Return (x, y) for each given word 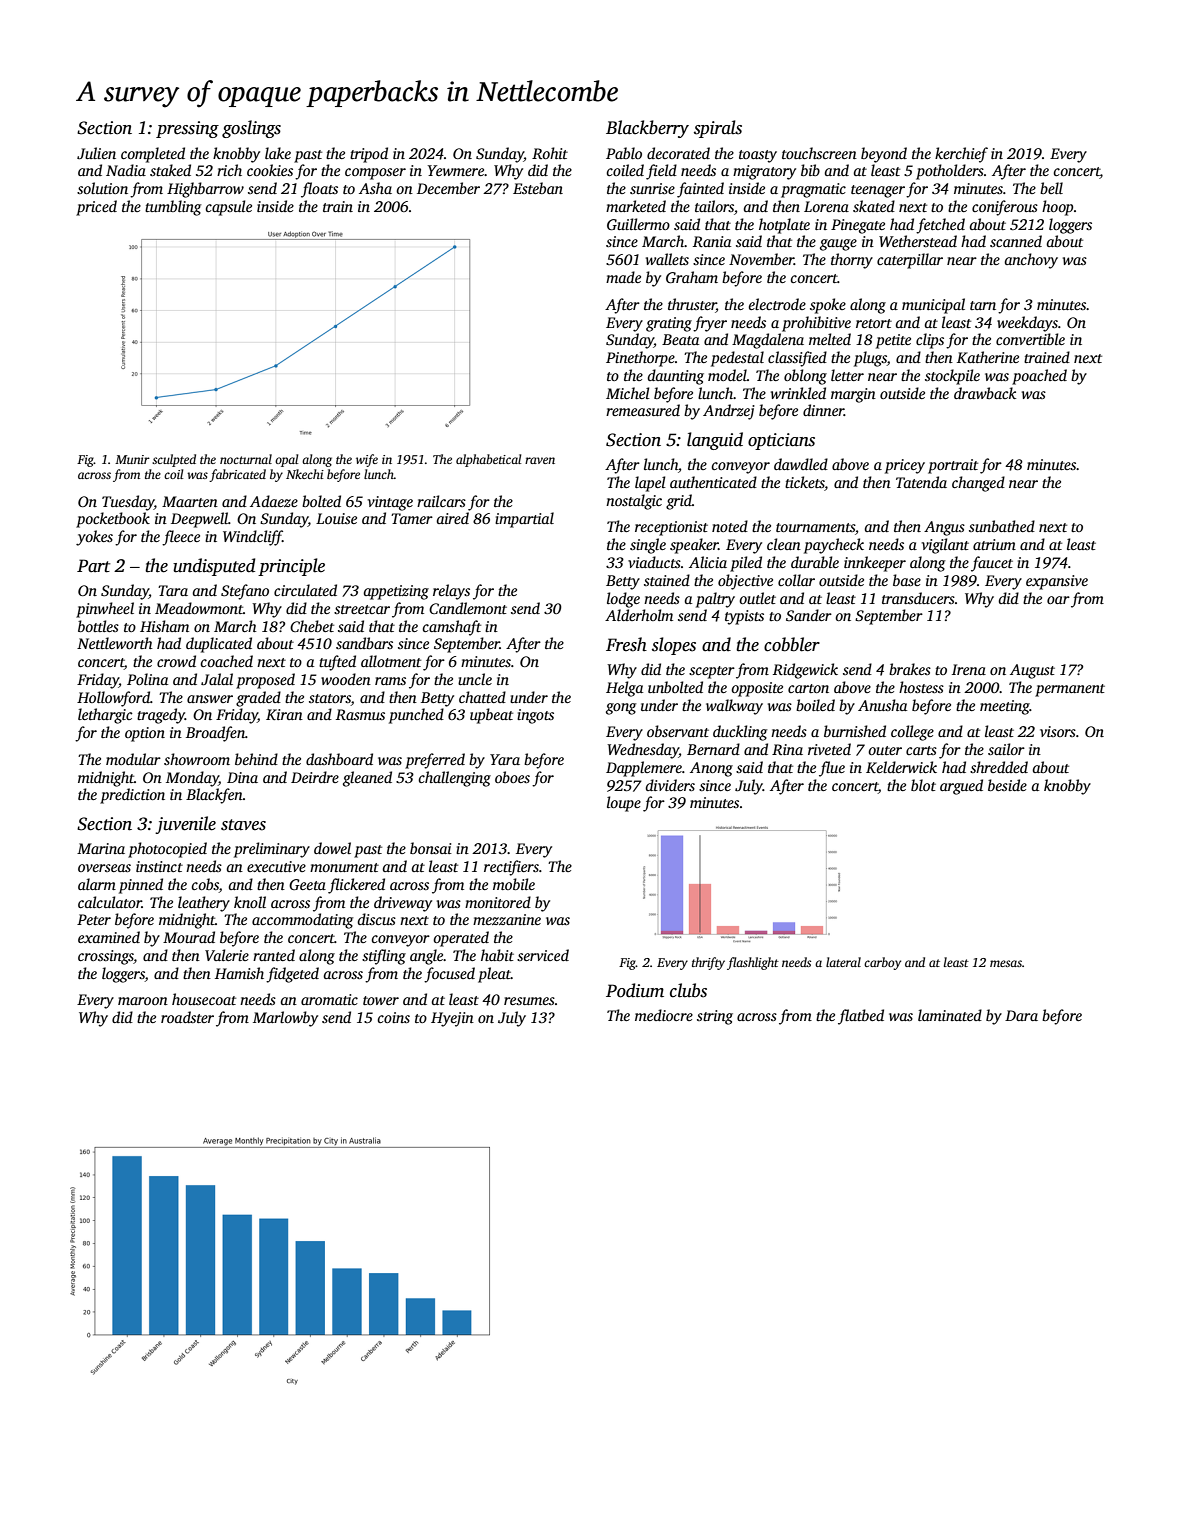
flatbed (861, 1017)
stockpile (952, 377)
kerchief (961, 155)
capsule (228, 208)
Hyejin (452, 1019)
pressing (187, 129)
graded (258, 699)
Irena (969, 669)
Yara (505, 759)
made (623, 277)
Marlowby (285, 1019)
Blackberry (647, 129)
